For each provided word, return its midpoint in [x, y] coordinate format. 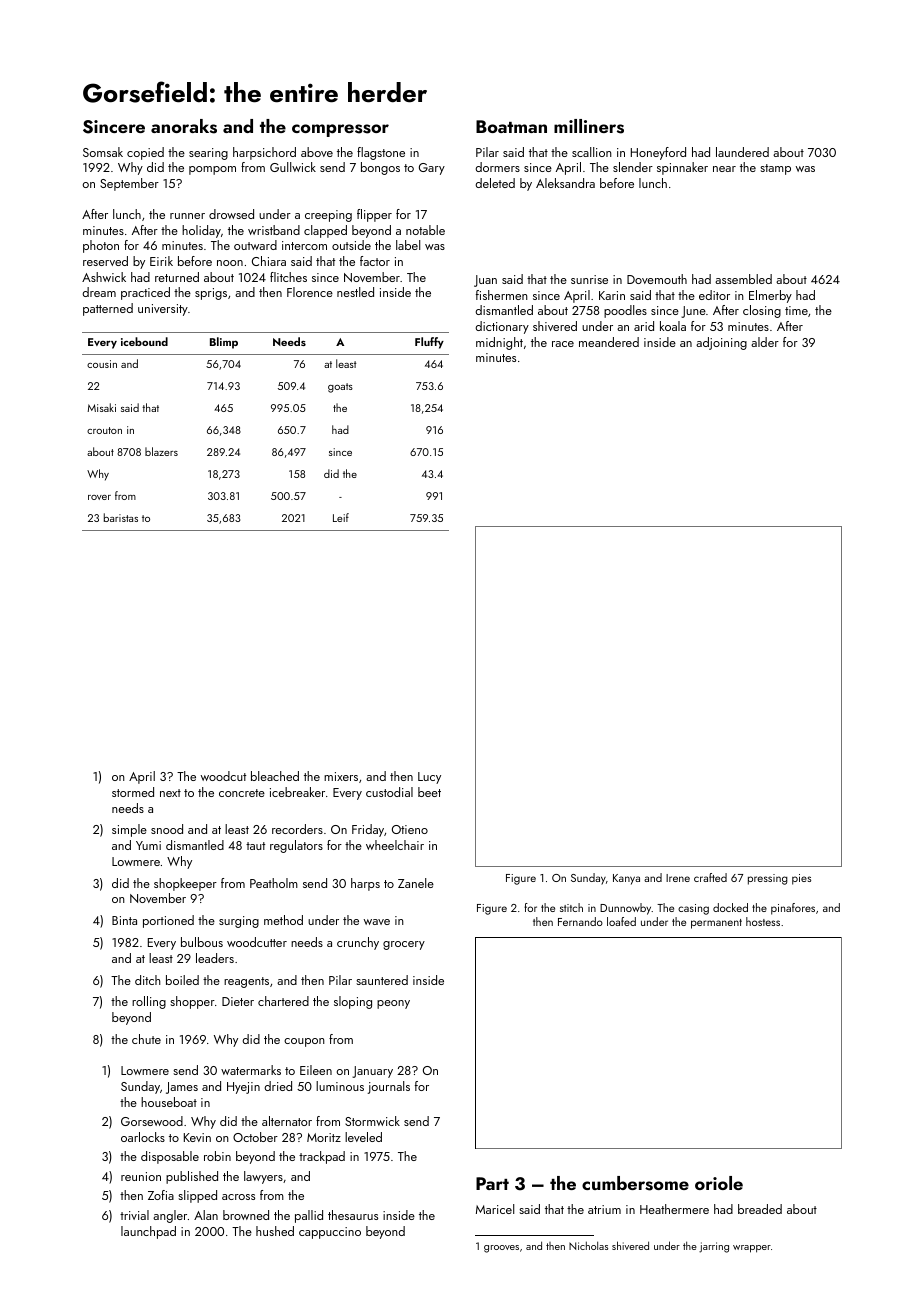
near [724, 169]
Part [492, 1183]
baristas [121, 517]
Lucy [429, 778]
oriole [719, 1183]
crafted [710, 877]
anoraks [184, 126]
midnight [499, 343]
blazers [161, 451]
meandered [609, 342]
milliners [589, 126]
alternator [287, 1121]
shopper [192, 1002]
